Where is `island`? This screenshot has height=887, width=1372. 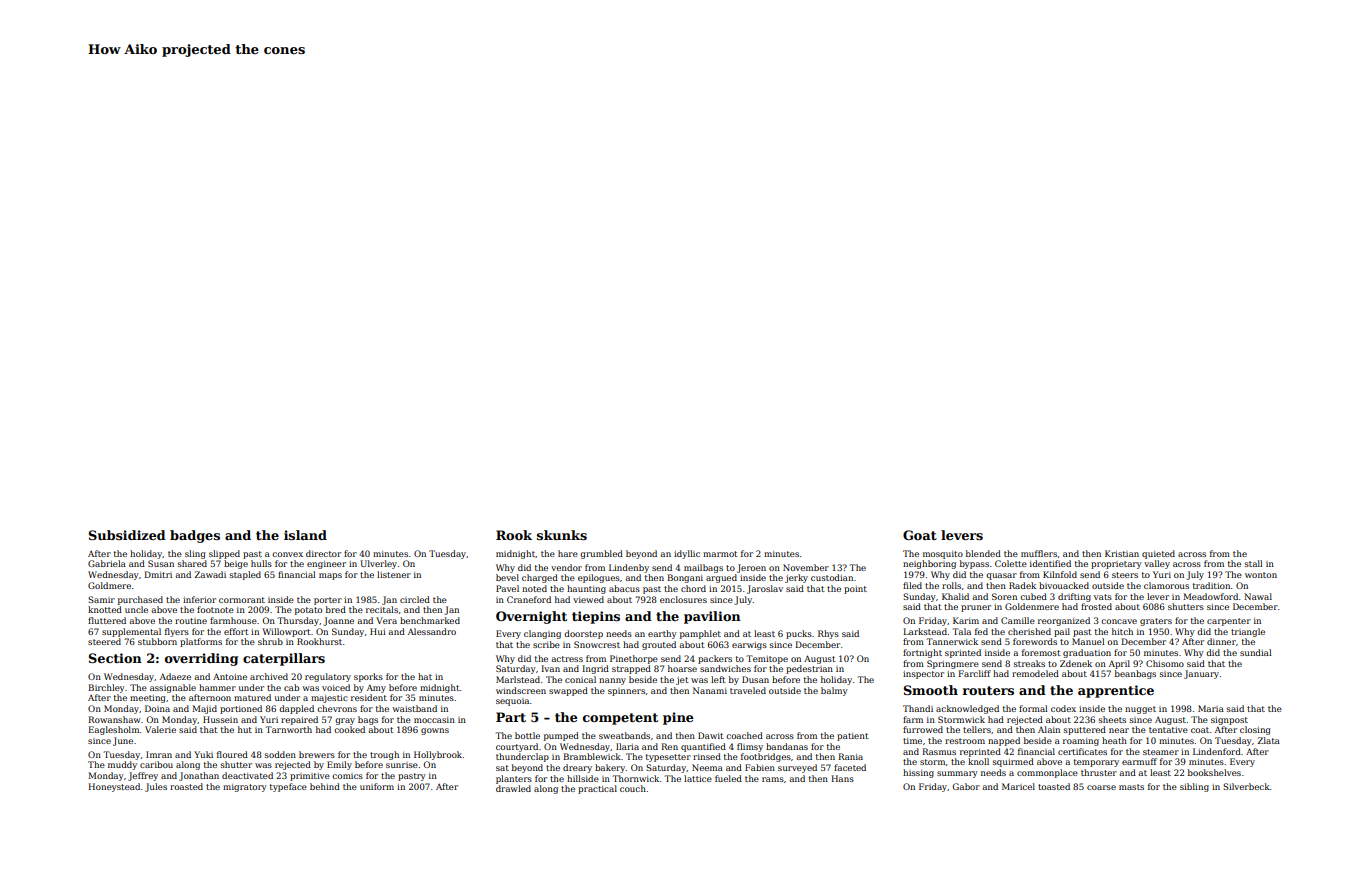 island is located at coordinates (305, 535).
